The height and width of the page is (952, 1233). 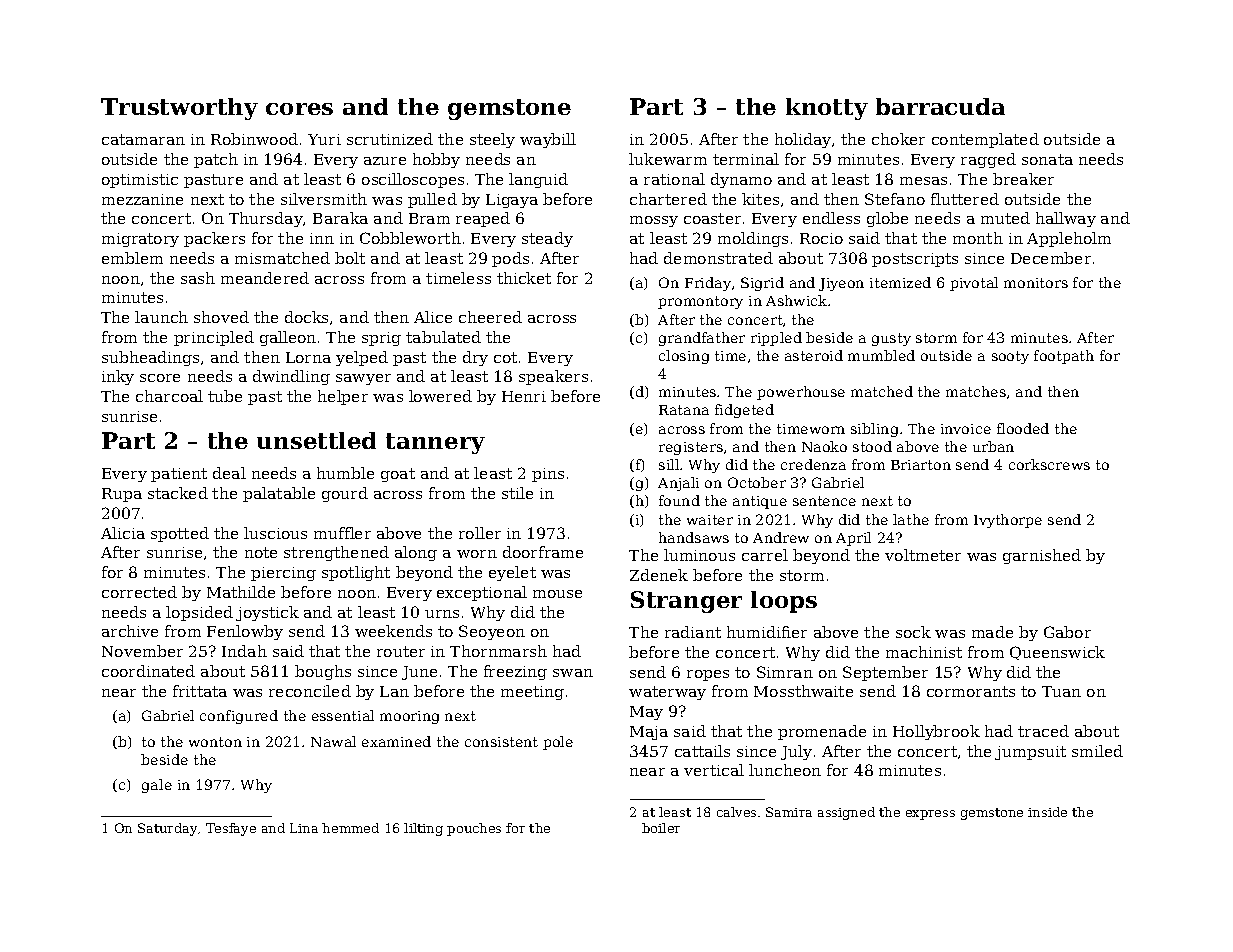 I want to click on ragged, so click(x=988, y=160).
